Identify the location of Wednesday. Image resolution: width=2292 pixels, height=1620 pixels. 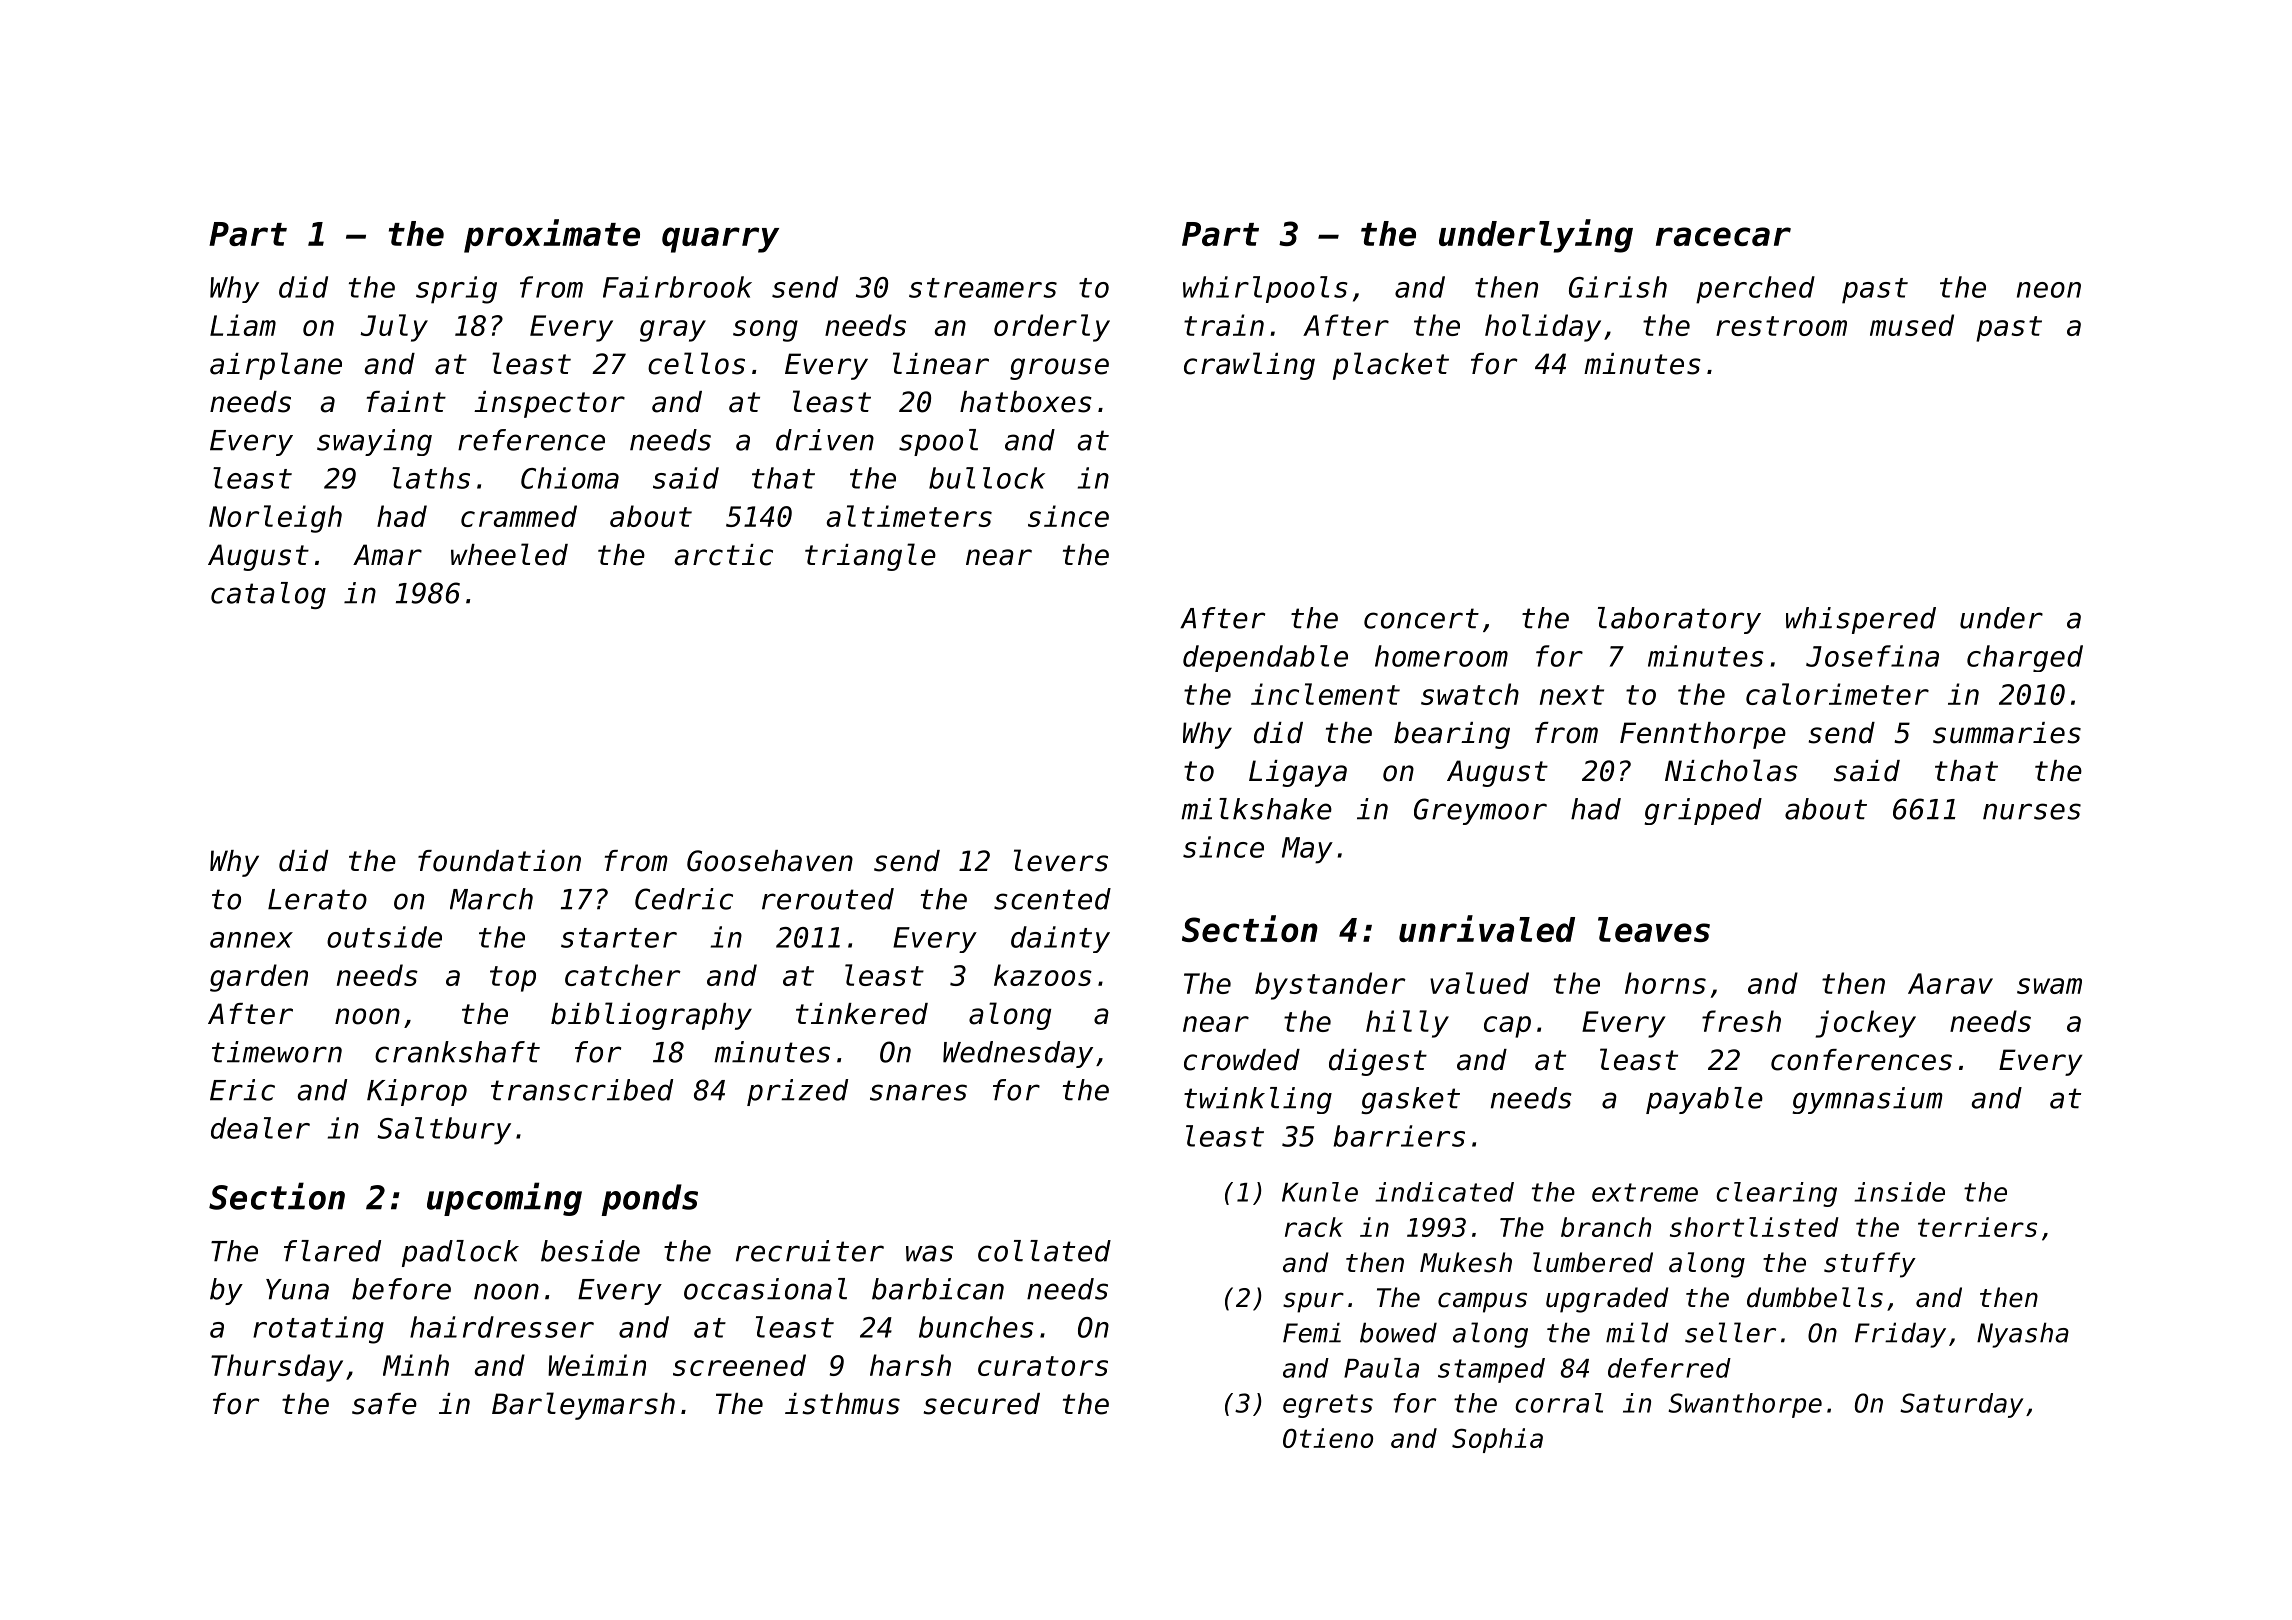
(1018, 1054).
